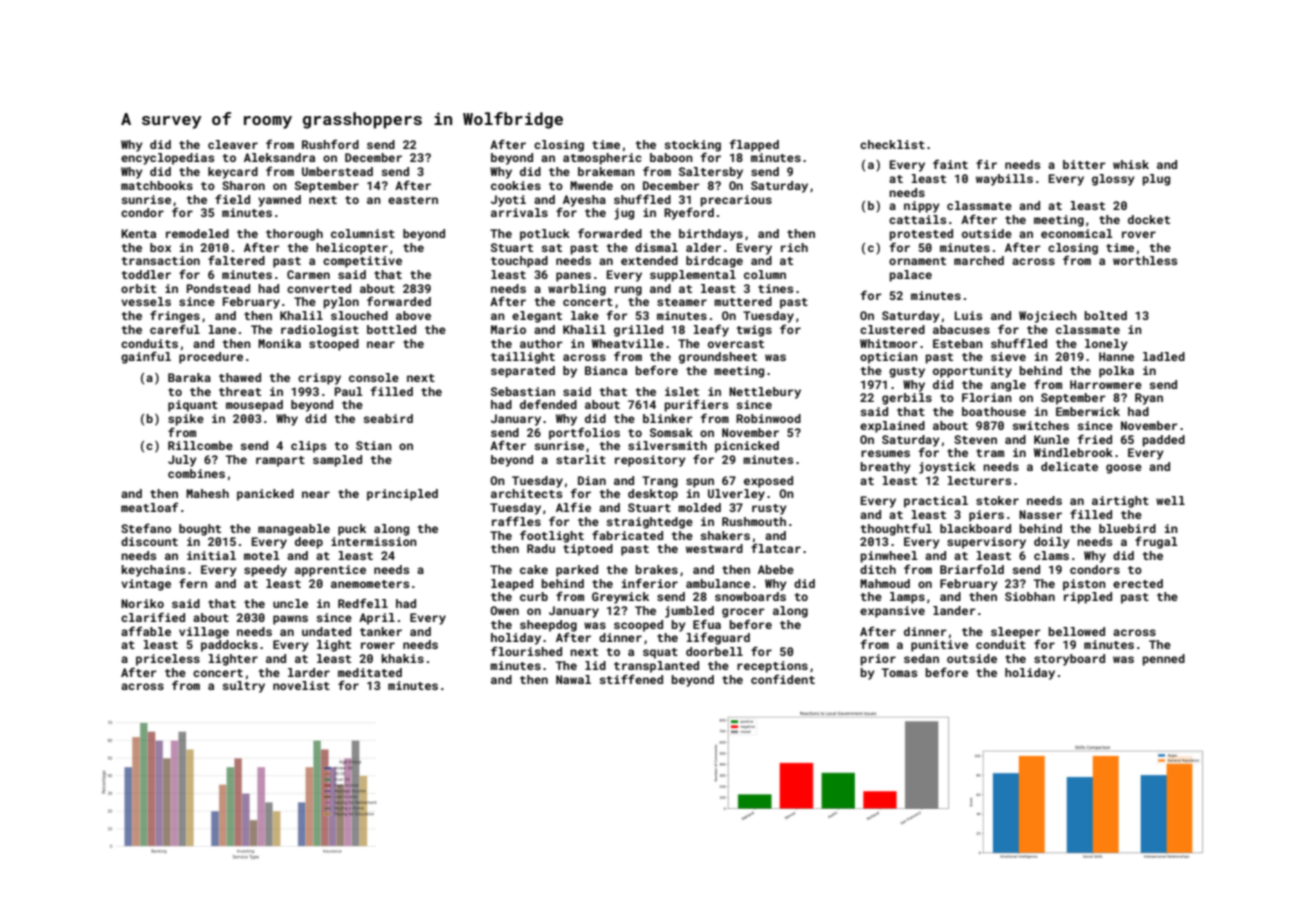  I want to click on nippy, so click(922, 207).
